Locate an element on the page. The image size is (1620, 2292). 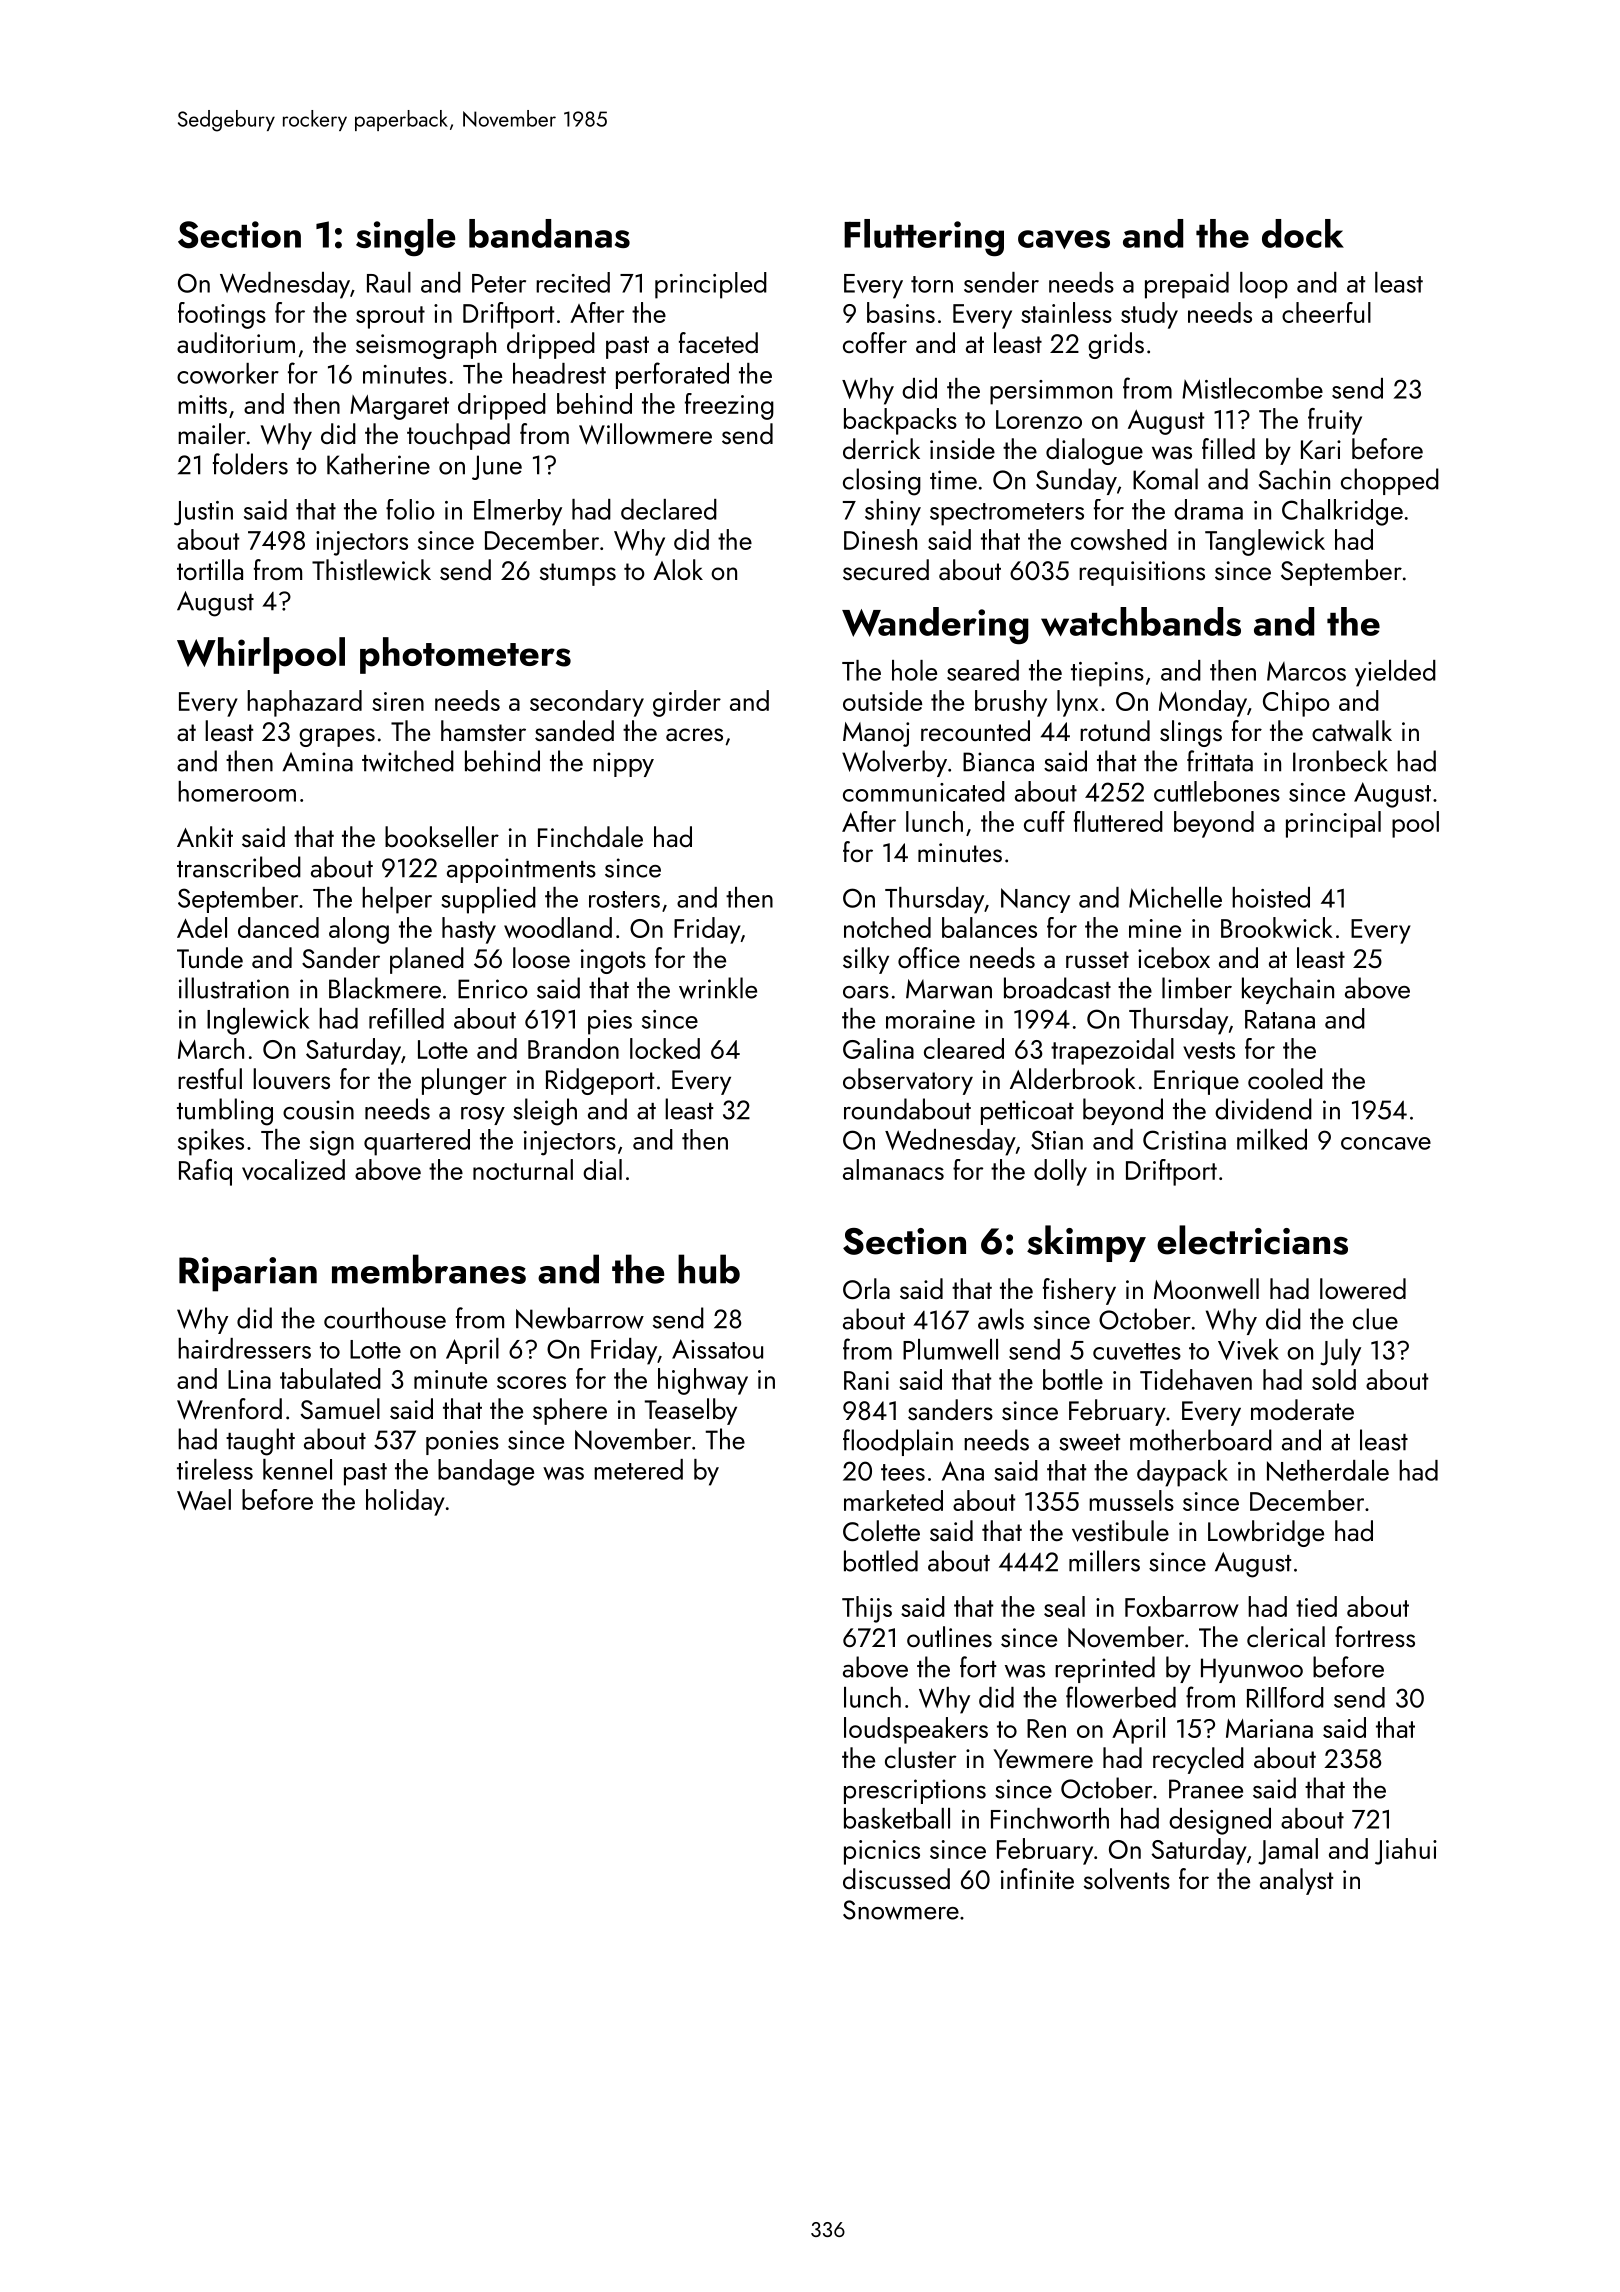
secondary is located at coordinates (587, 703).
